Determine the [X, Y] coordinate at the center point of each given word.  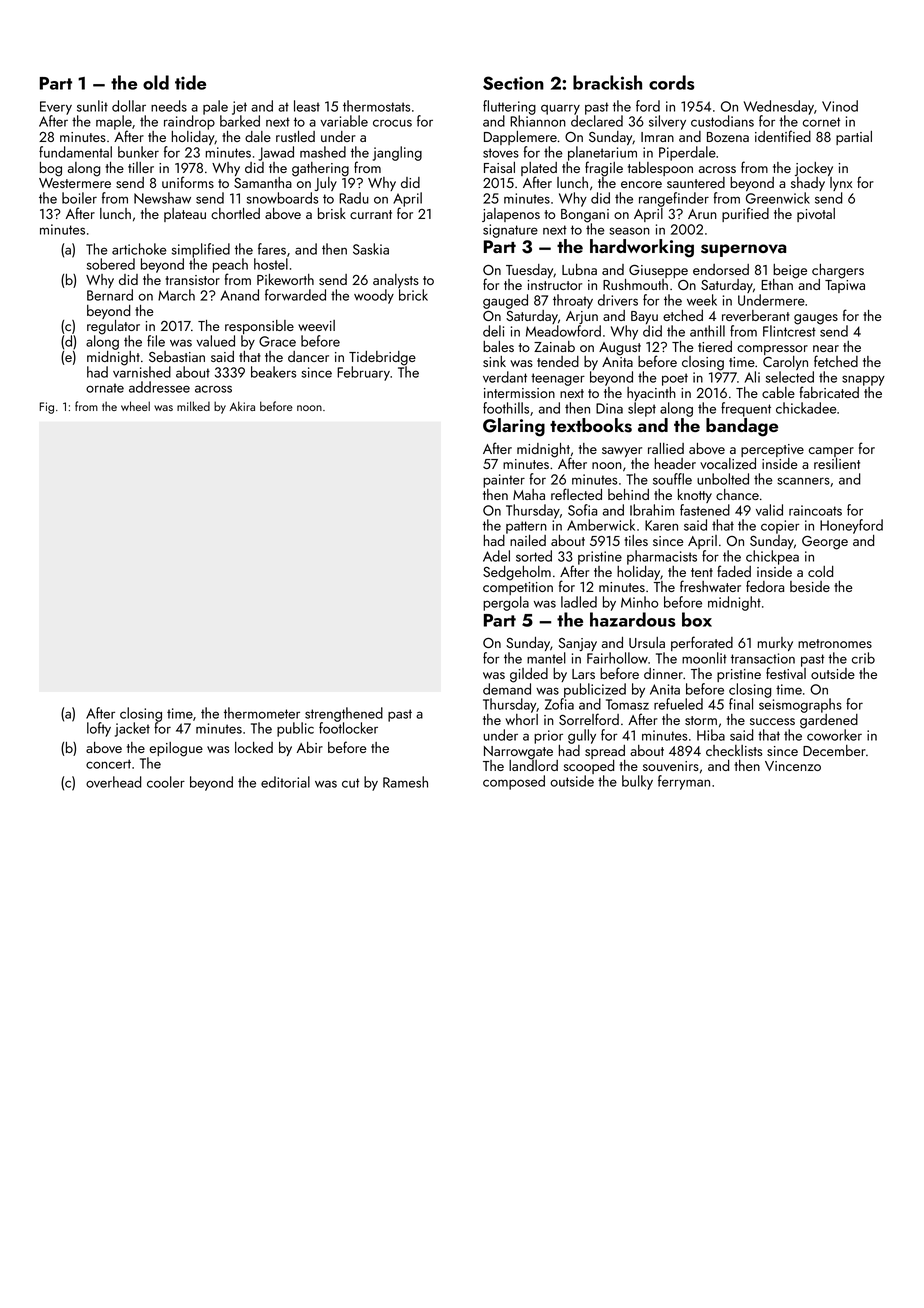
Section [513, 83]
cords [672, 82]
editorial [285, 782]
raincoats [815, 510]
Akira [242, 406]
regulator [113, 327]
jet [239, 108]
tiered [715, 346]
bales [498, 346]
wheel [135, 406]
